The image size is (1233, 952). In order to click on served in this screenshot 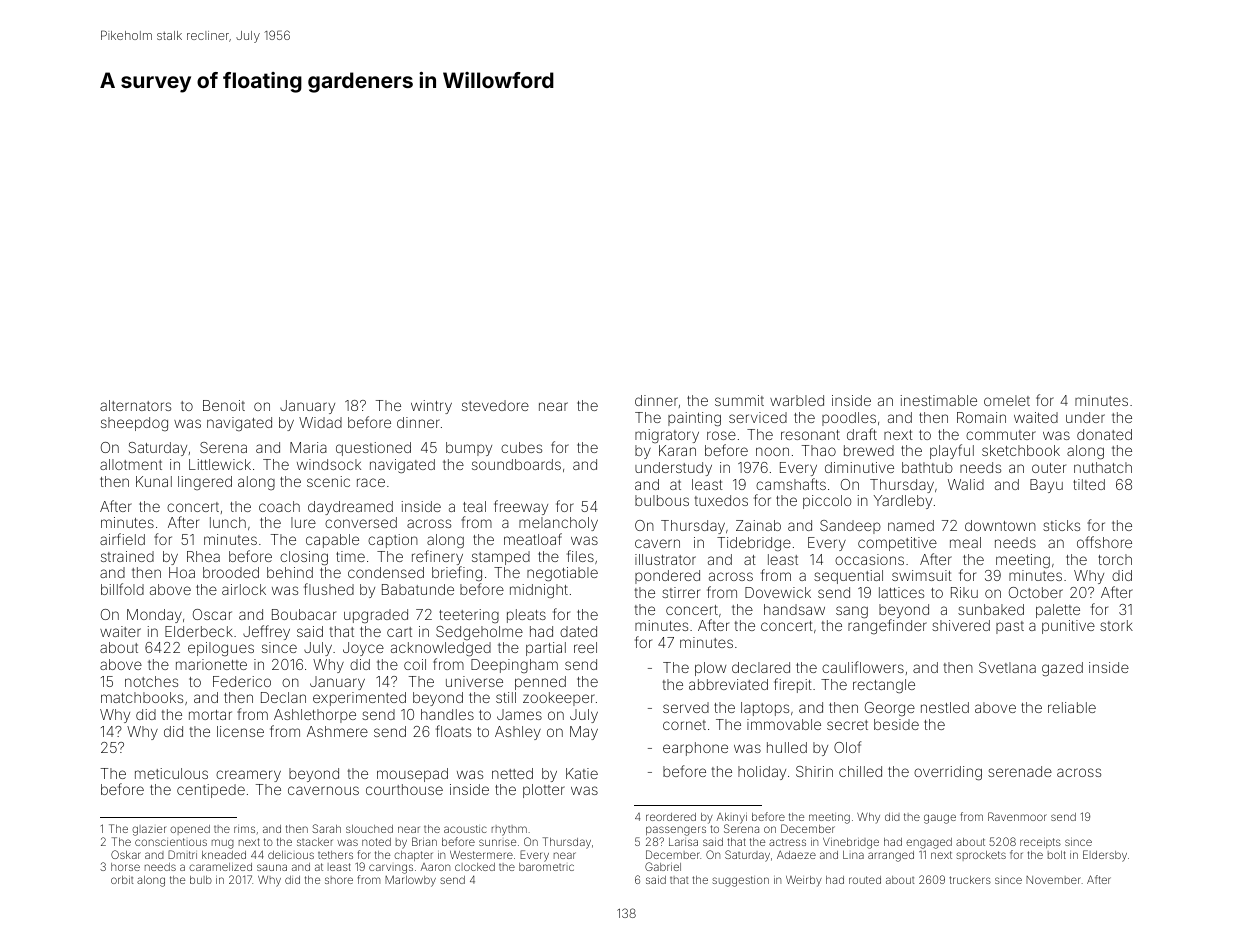, I will do `click(686, 707)`.
